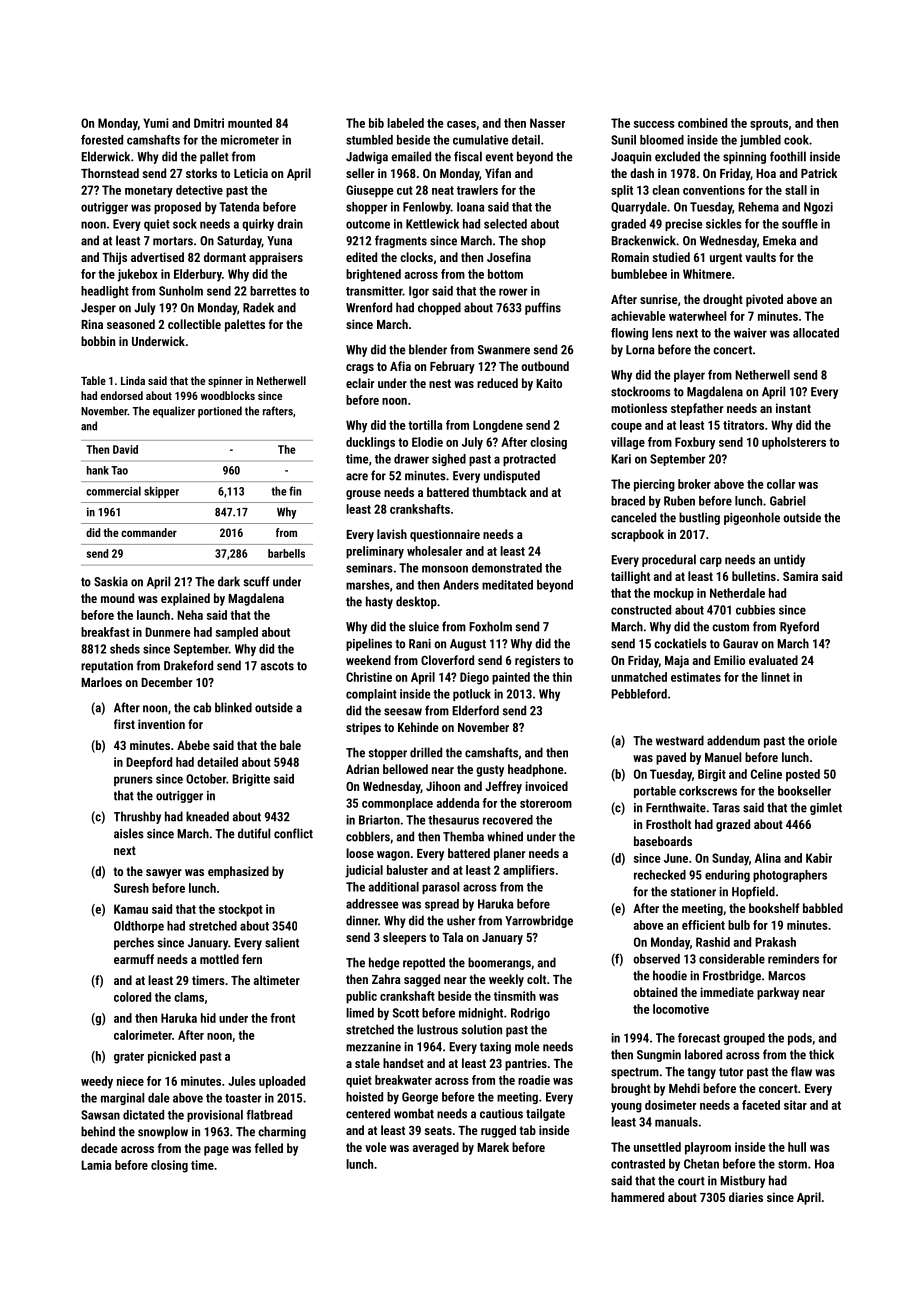 The image size is (924, 1308). What do you see at coordinates (242, 1081) in the screenshot?
I see `Jules` at bounding box center [242, 1081].
